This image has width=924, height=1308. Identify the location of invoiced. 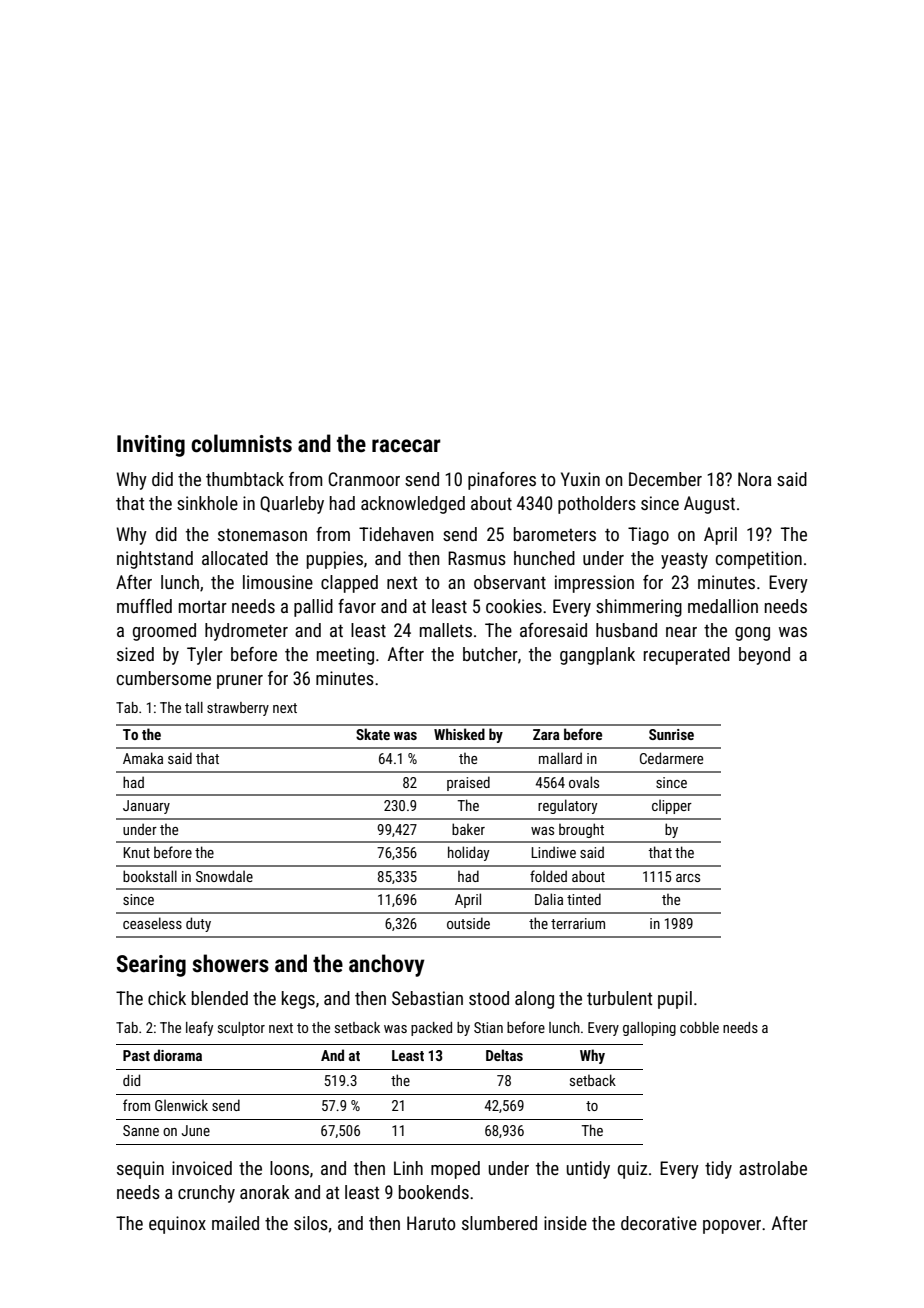
(202, 1168).
